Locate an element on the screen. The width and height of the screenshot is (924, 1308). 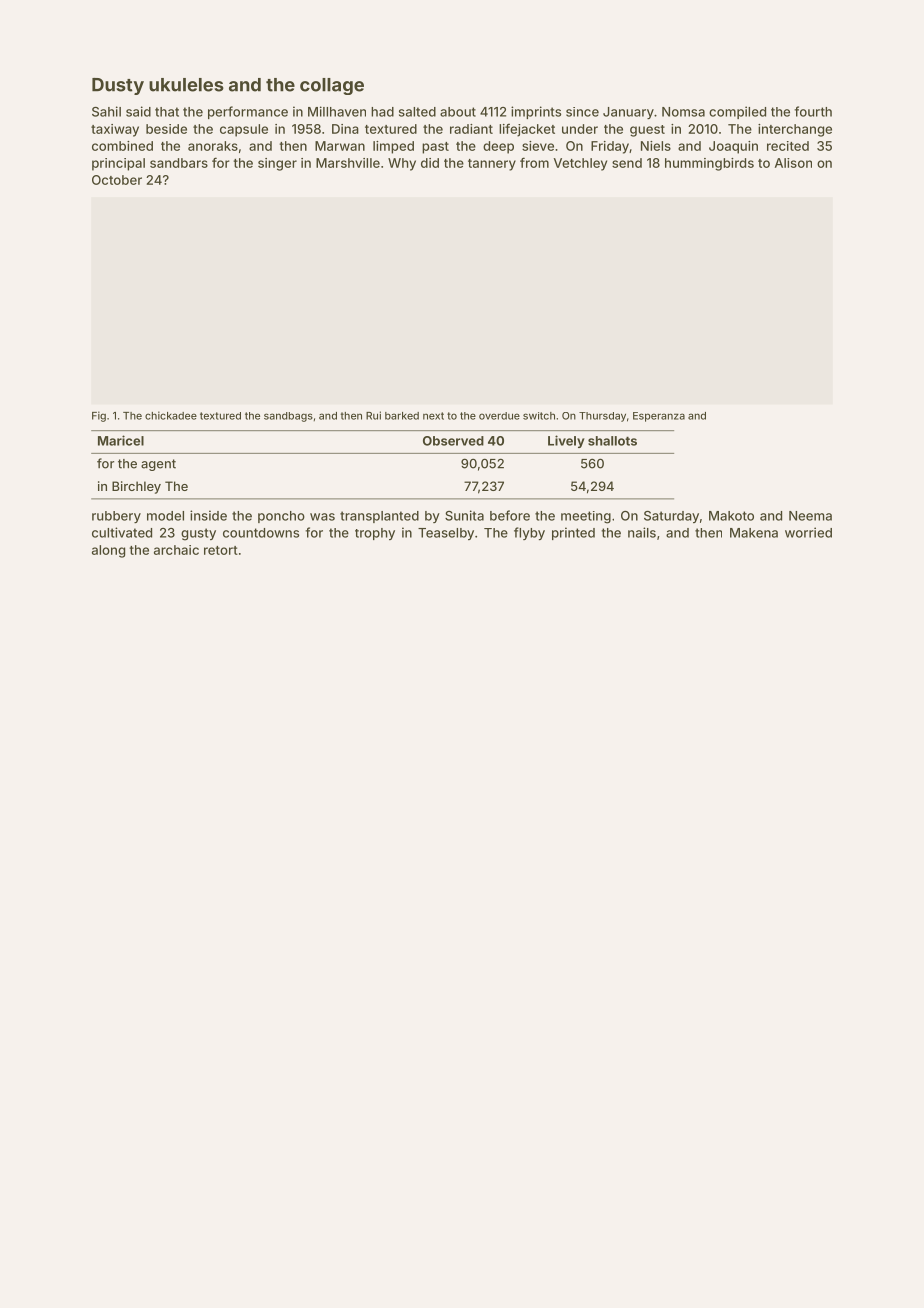
October is located at coordinates (117, 180).
